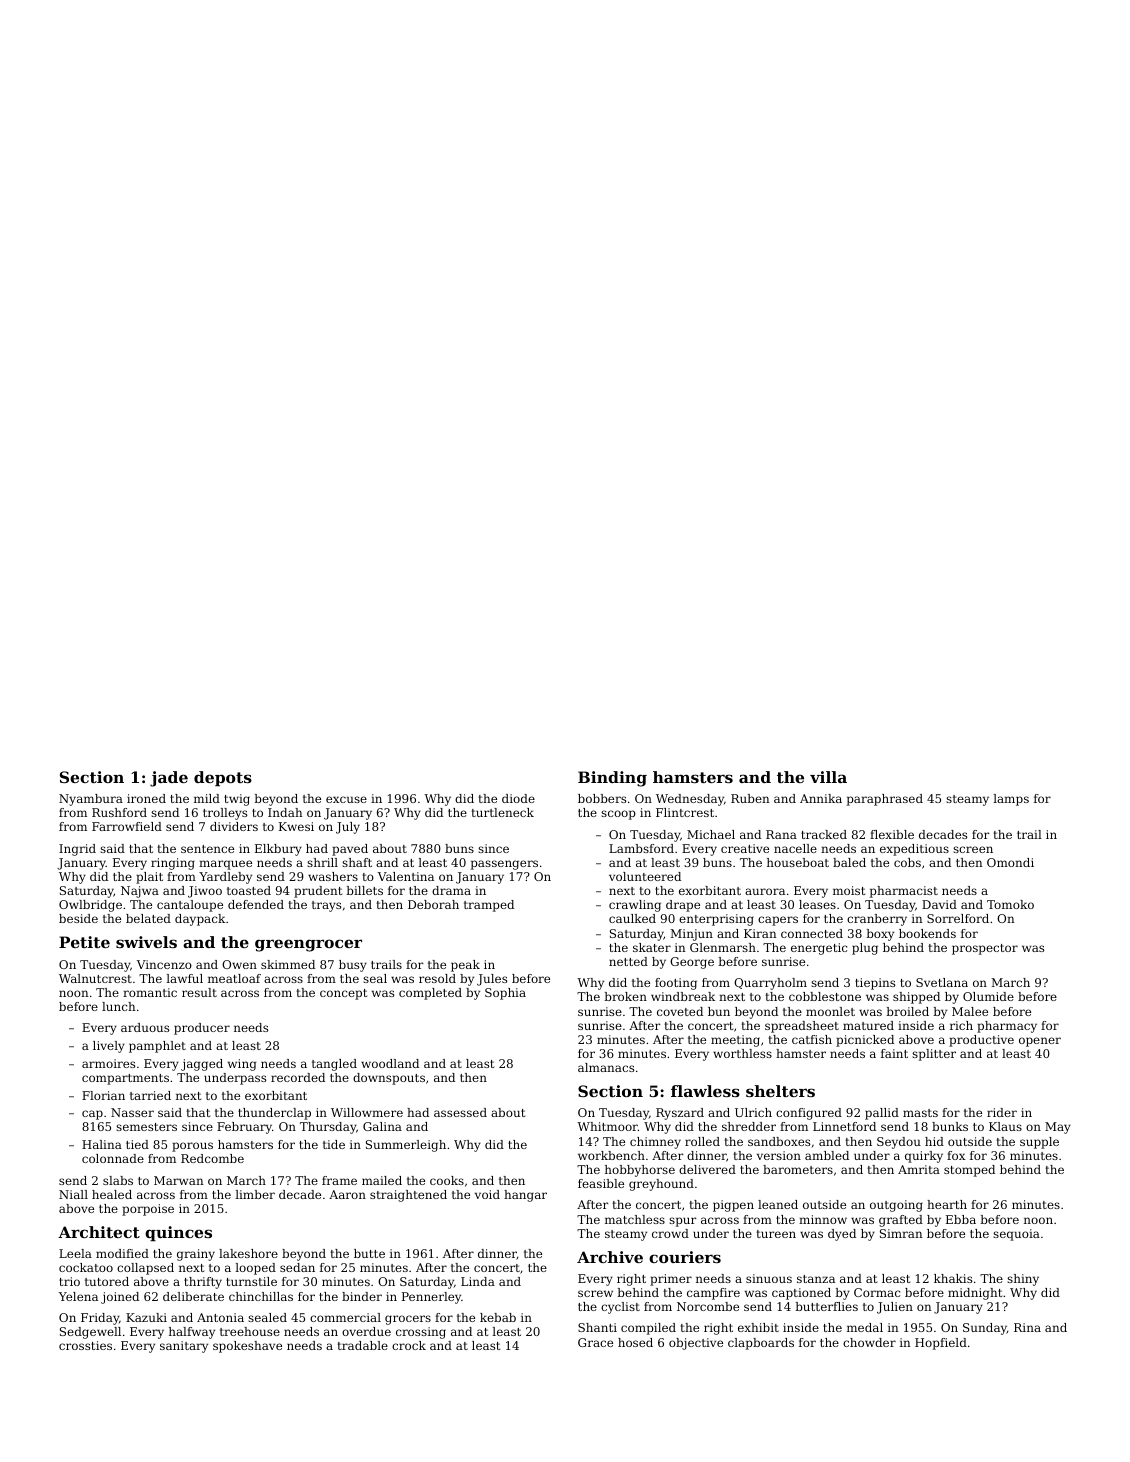 The height and width of the page is (1462, 1130). What do you see at coordinates (812, 1039) in the page?
I see `catfish` at bounding box center [812, 1039].
